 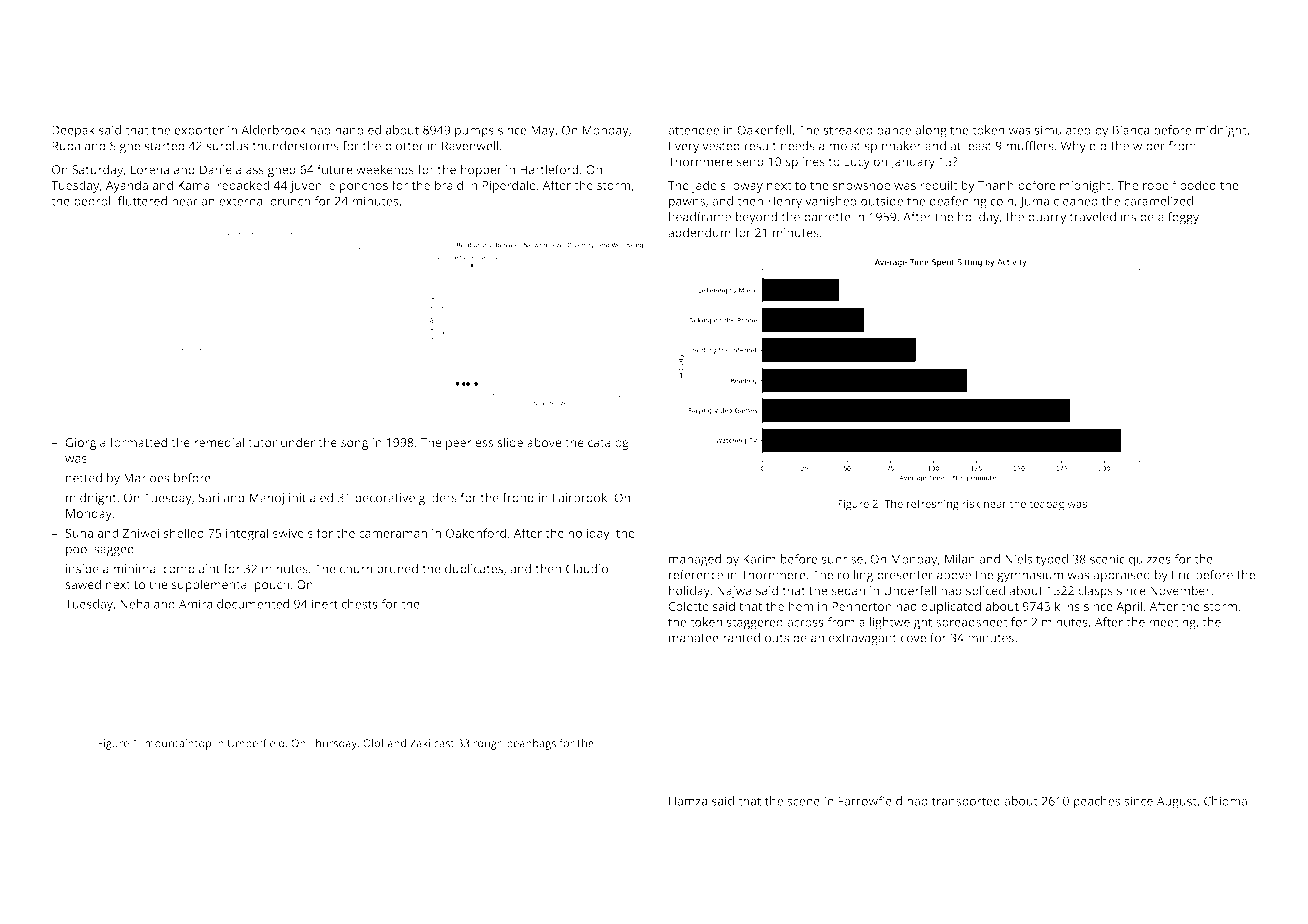 What do you see at coordinates (242, 201) in the image?
I see `external` at bounding box center [242, 201].
